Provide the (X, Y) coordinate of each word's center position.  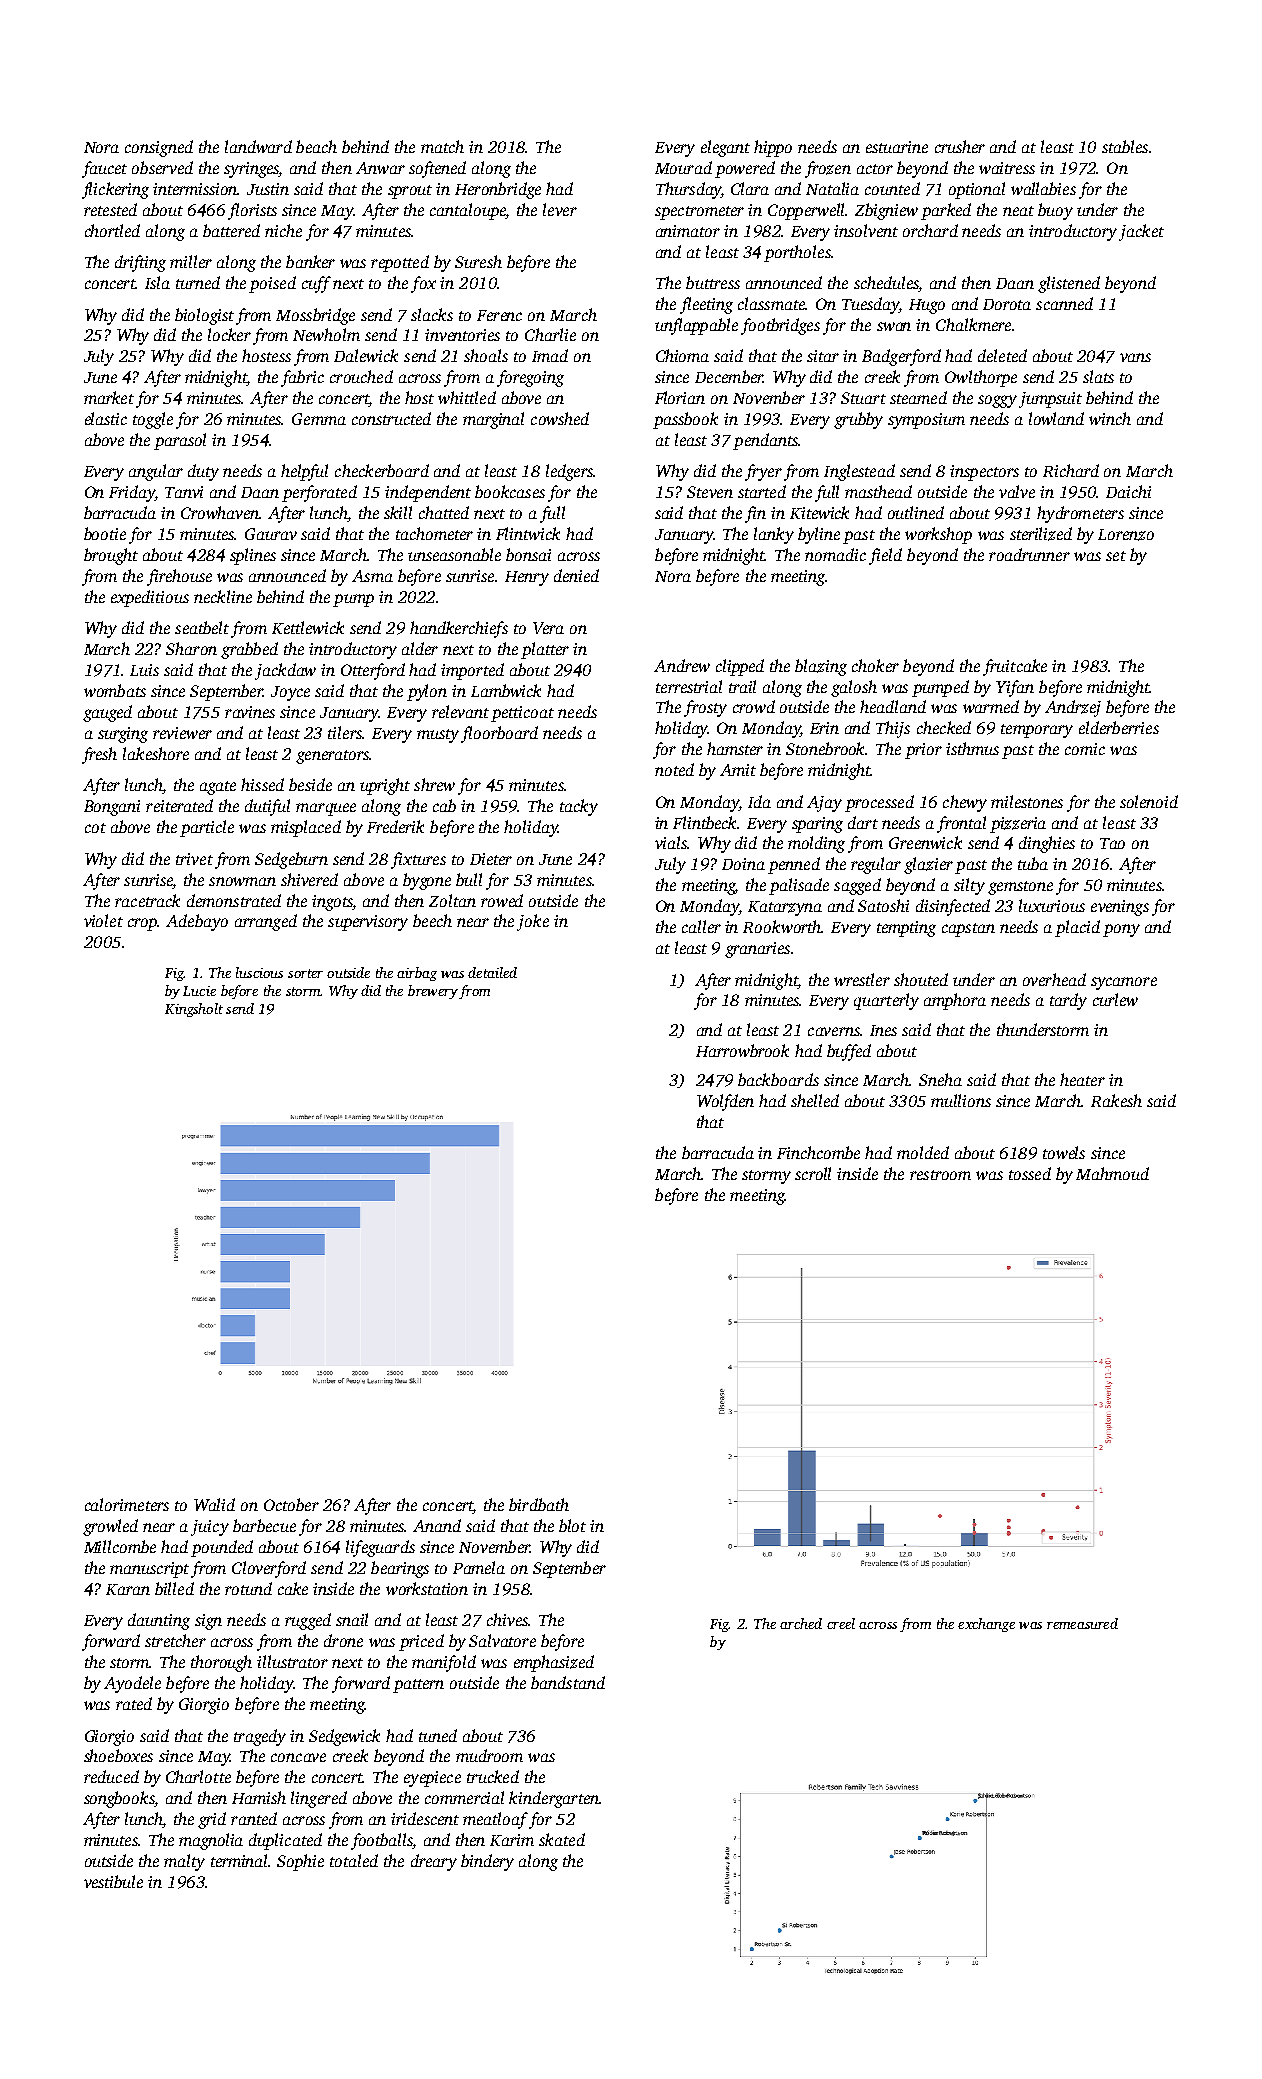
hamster (735, 748)
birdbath (539, 1504)
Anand (437, 1525)
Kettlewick (308, 627)
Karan (128, 1589)
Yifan (1015, 688)
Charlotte (198, 1776)
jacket (1141, 232)
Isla (157, 282)
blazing (821, 667)
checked (944, 727)
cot (95, 828)
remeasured (1082, 1623)
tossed (1030, 1173)
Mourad (683, 167)
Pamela (479, 1567)
